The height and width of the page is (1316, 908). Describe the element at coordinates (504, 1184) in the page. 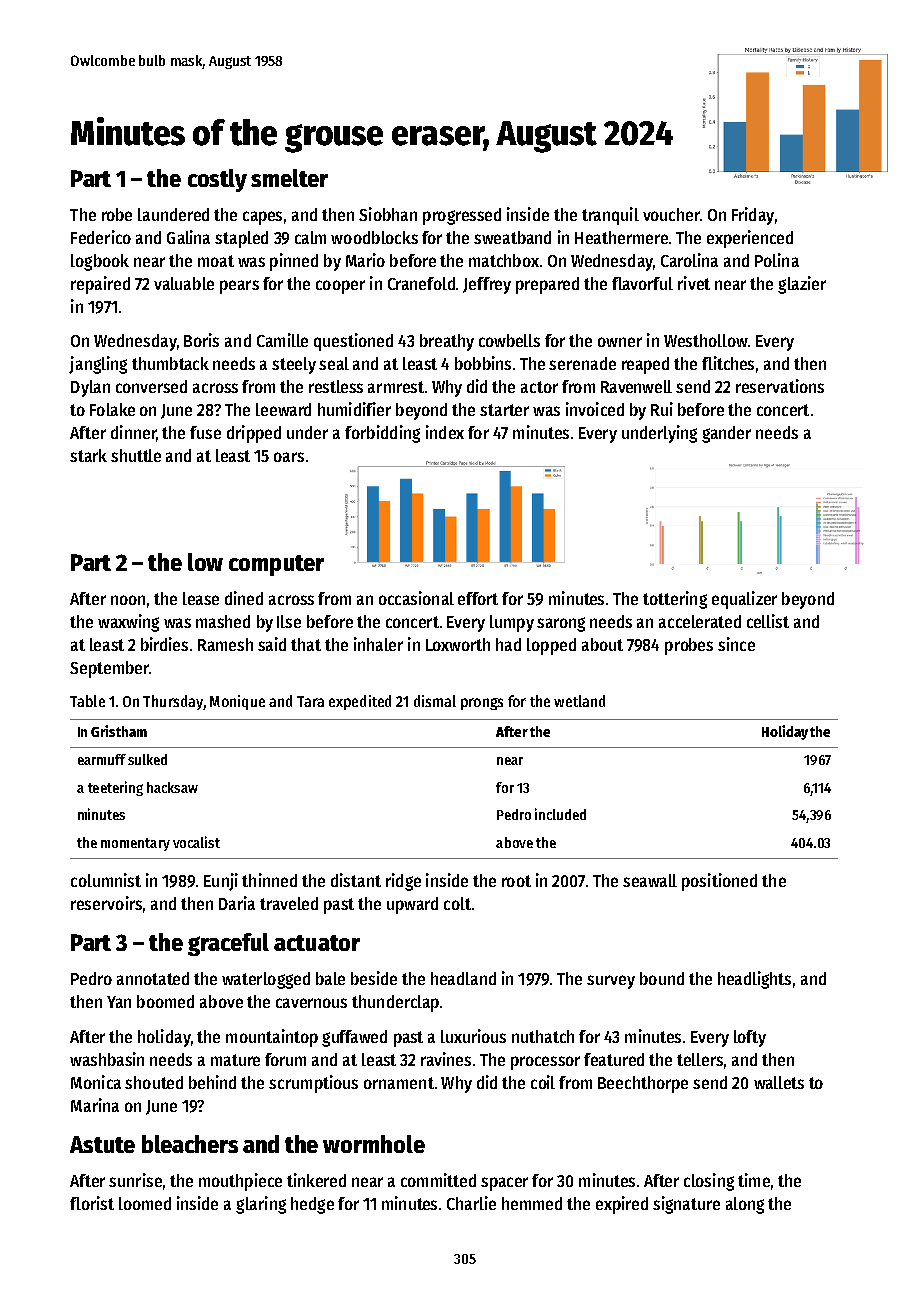

I see `spacer` at that location.
